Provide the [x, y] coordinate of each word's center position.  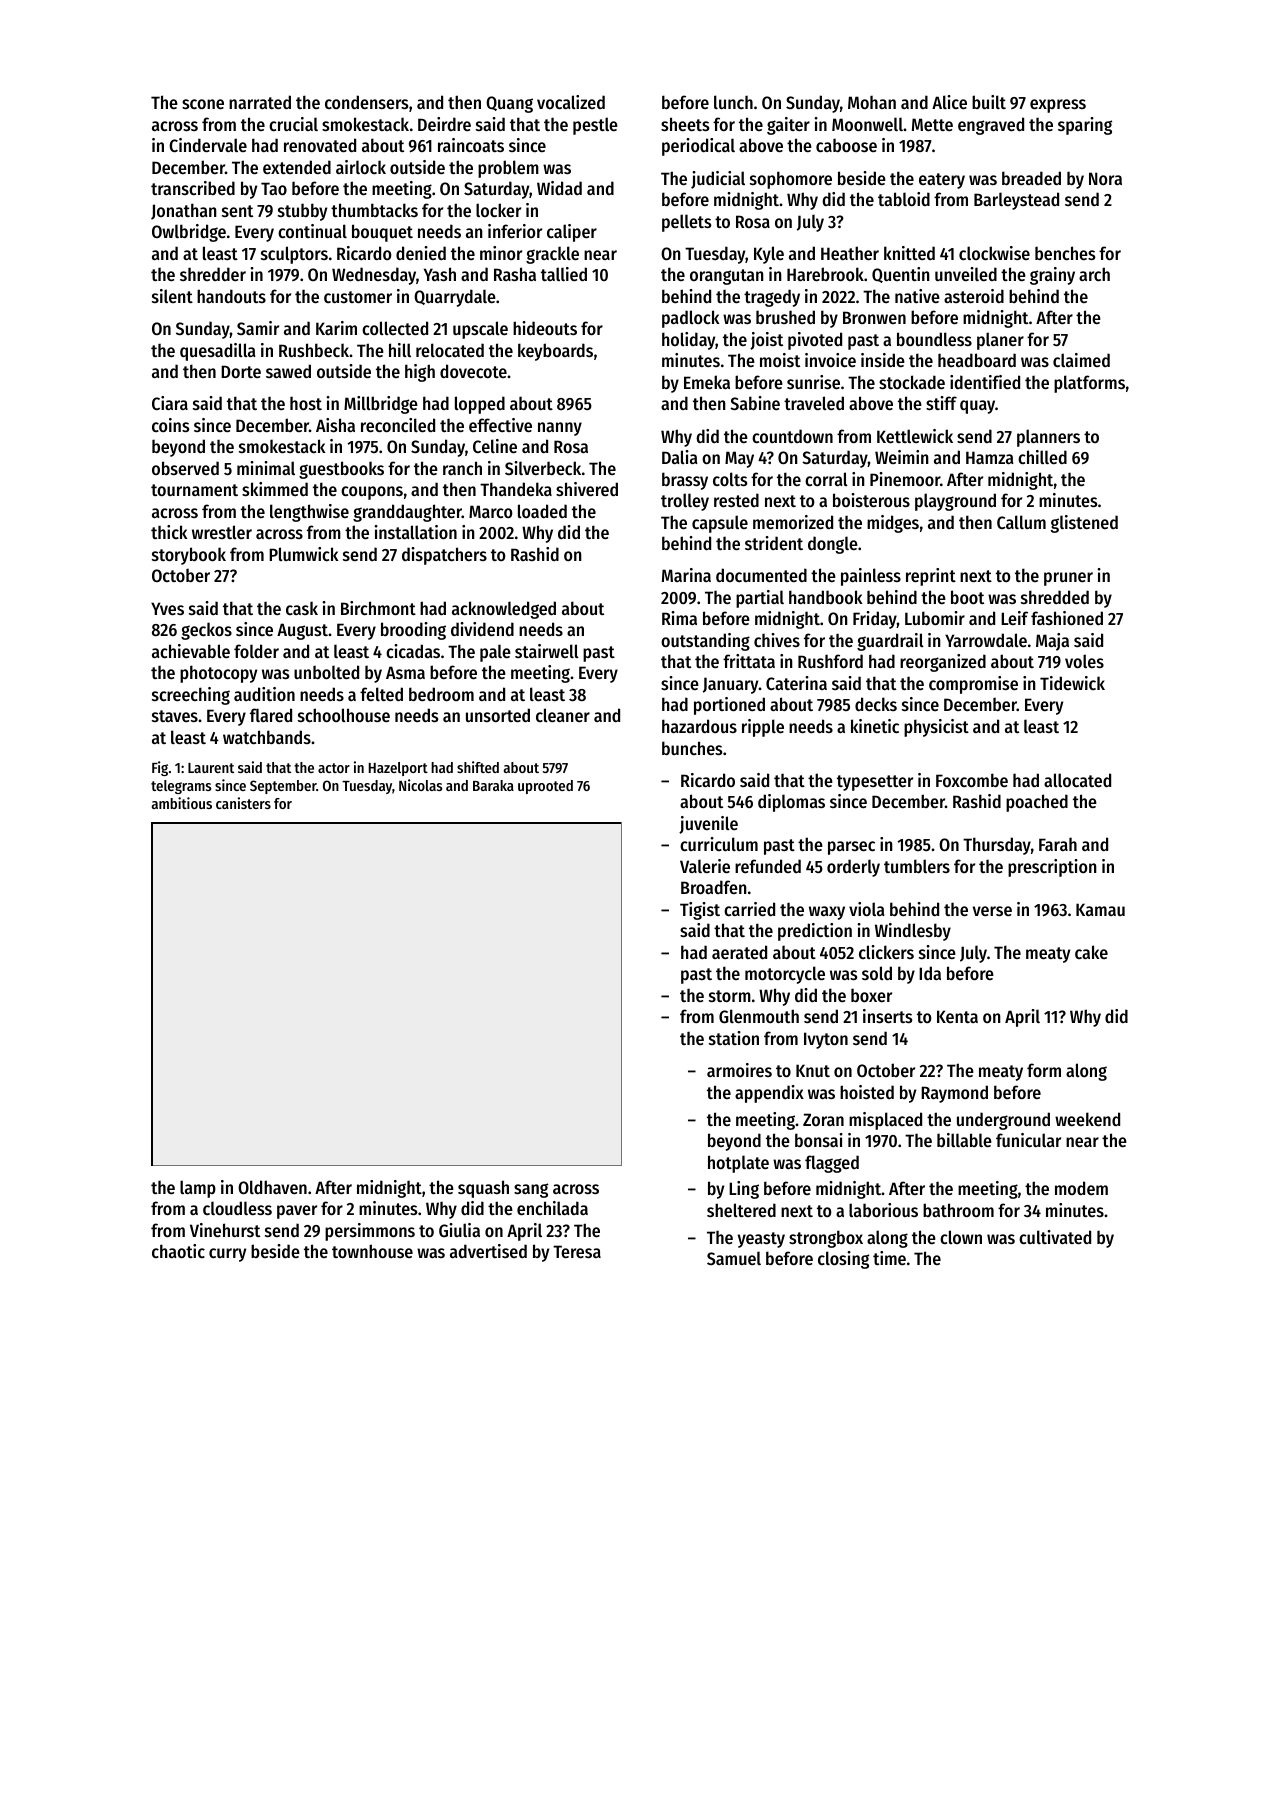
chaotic [178, 1251]
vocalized [571, 102]
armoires [739, 1070]
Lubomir [935, 618]
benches [1065, 253]
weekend [1087, 1119]
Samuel [734, 1258]
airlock [361, 167]
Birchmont [378, 608]
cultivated [1055, 1237]
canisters [243, 803]
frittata [749, 661]
